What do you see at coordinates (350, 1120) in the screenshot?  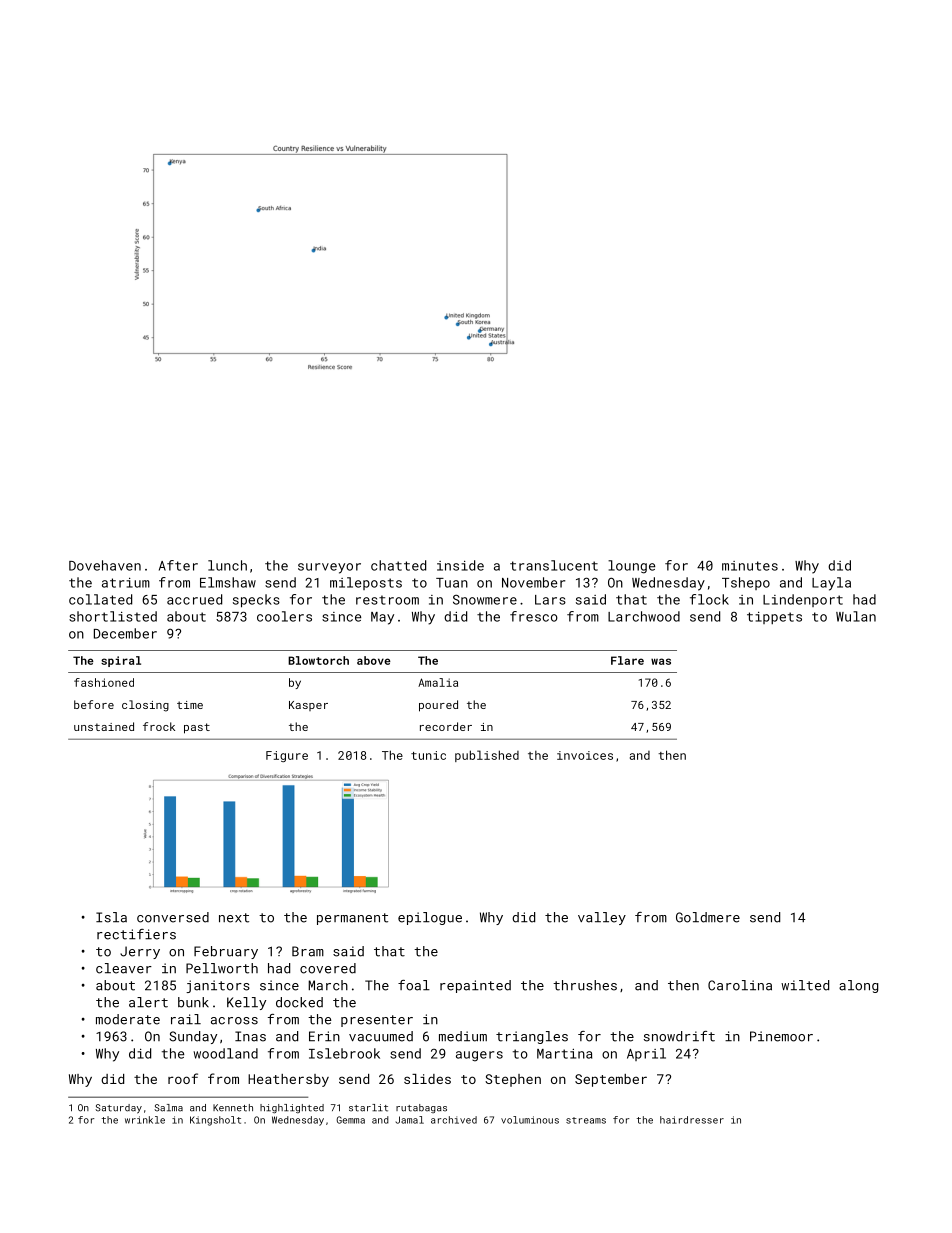 I see `Gemma` at bounding box center [350, 1120].
